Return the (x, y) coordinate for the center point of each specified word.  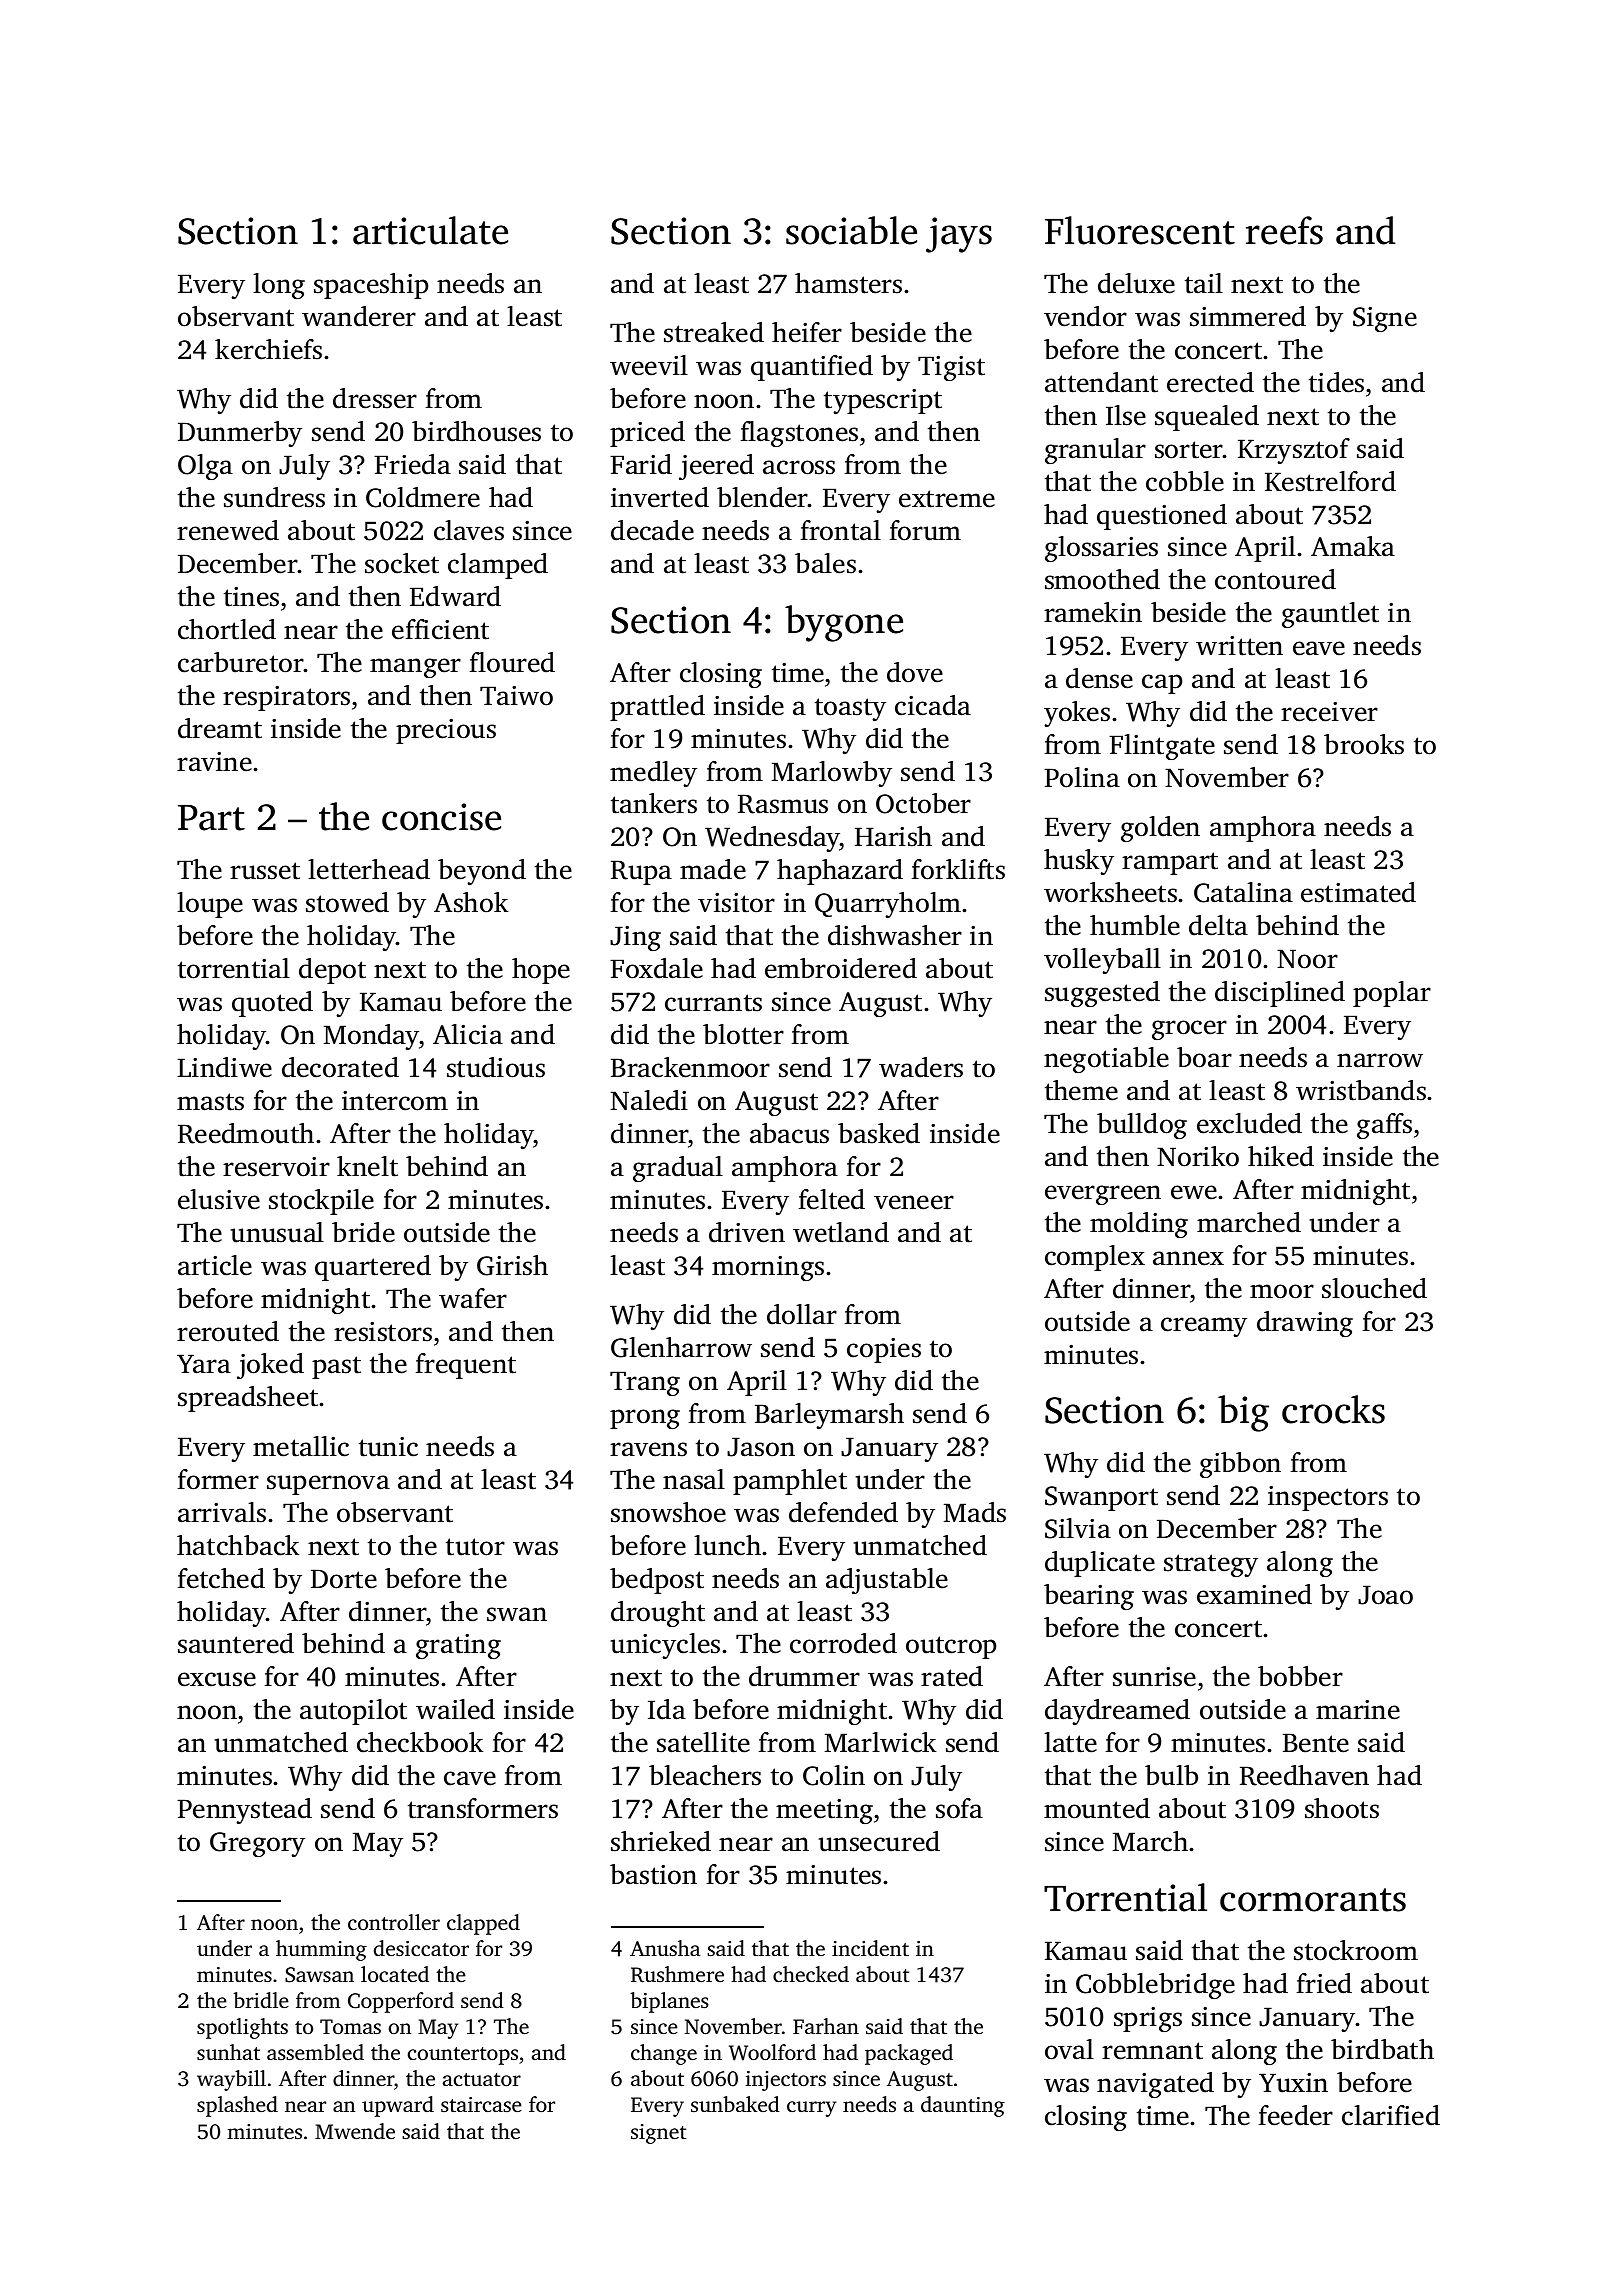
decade (652, 530)
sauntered (236, 1643)
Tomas (350, 2026)
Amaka (1353, 546)
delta (1218, 925)
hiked (1281, 1156)
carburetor (241, 662)
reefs (1284, 230)
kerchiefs (268, 349)
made (713, 869)
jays (959, 235)
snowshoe (668, 1512)
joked (270, 1366)
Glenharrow (681, 1347)
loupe (210, 905)
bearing (1089, 1597)
